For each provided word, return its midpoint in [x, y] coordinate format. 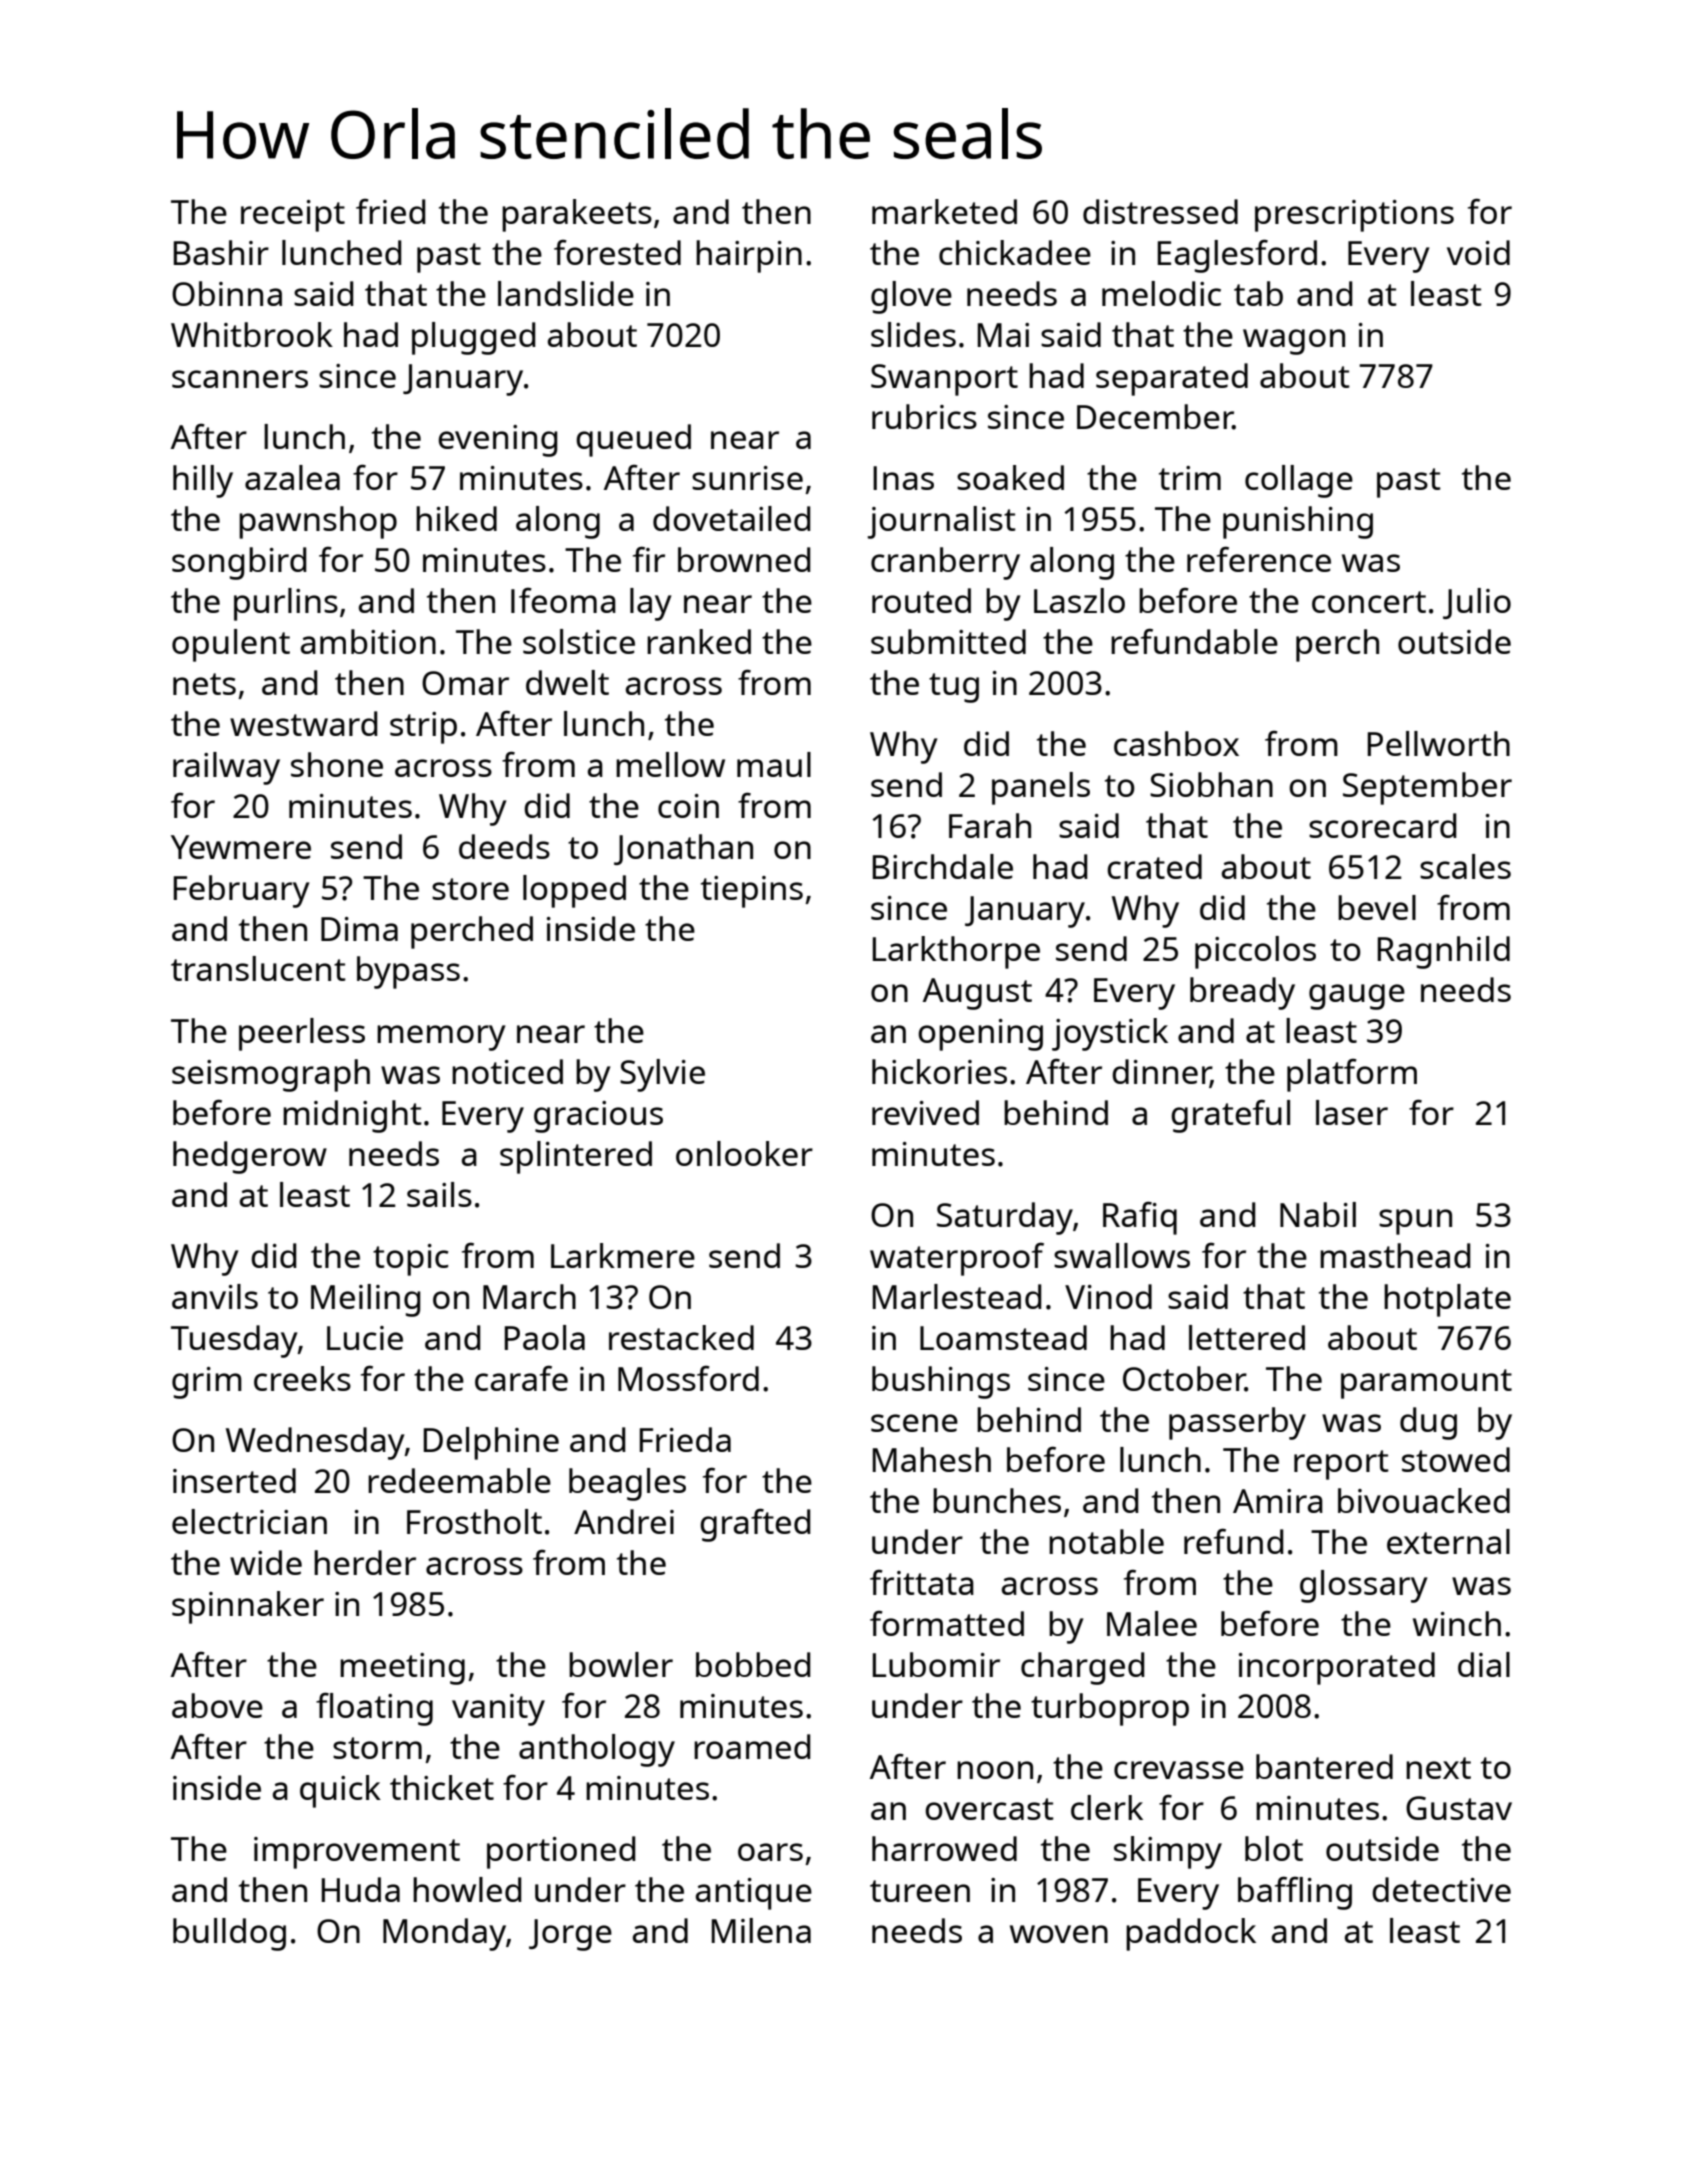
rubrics [924, 416]
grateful [1230, 1116]
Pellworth [1439, 743]
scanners [240, 379]
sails [439, 1194]
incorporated [1337, 1668]
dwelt [567, 682]
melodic [1161, 293]
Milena [761, 1930]
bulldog [229, 1934]
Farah [990, 825]
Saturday [1005, 1218]
